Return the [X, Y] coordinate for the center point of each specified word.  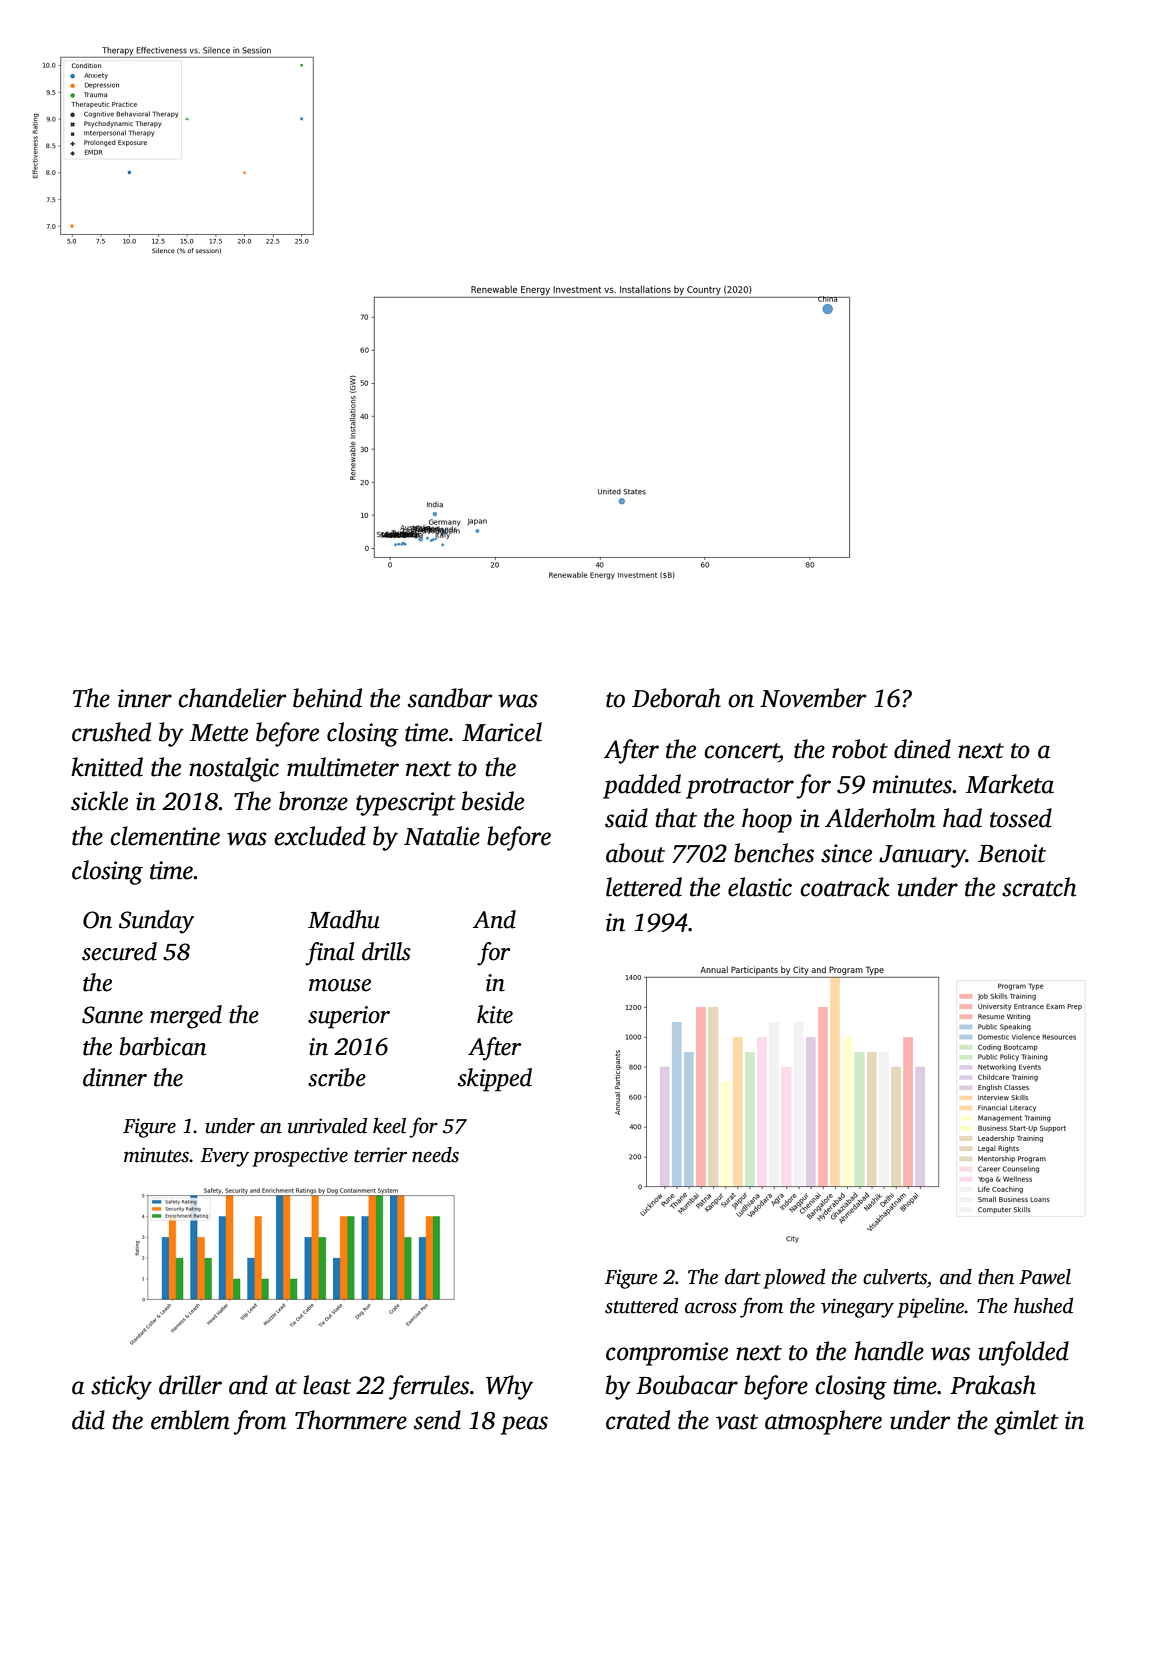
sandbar [450, 698]
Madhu [344, 919]
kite [495, 1014]
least [327, 1385]
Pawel [1045, 1277]
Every [224, 1157]
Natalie [442, 836]
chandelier [232, 698]
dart [743, 1277]
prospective [300, 1157]
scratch [1039, 887]
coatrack [845, 887]
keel [389, 1126]
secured [119, 951]
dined [922, 749]
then [996, 1277]
